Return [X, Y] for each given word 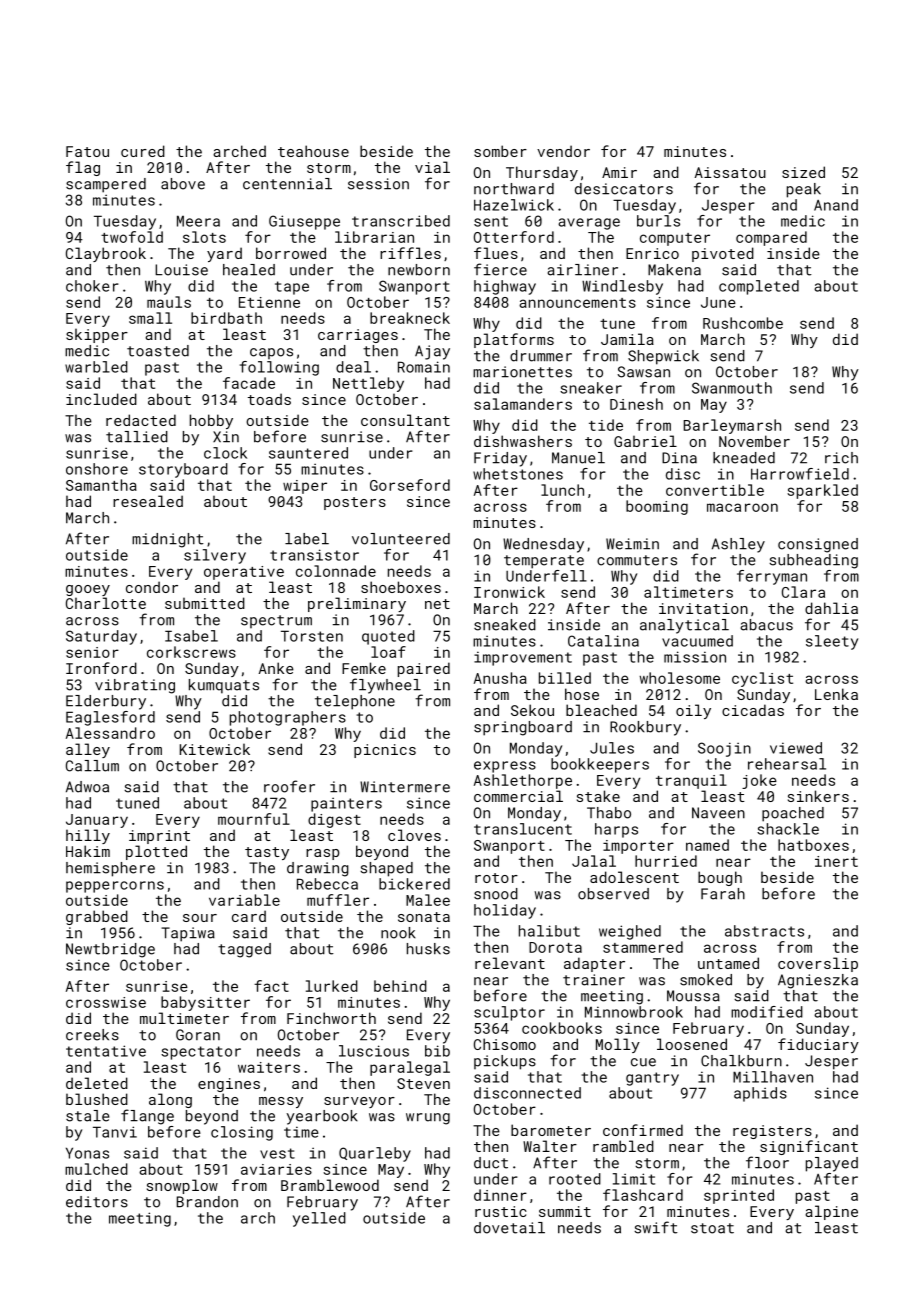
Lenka [836, 694]
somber [500, 151]
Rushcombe [743, 323]
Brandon [207, 1202]
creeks [92, 1035]
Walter [550, 1146]
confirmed [643, 1130]
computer [675, 239]
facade [249, 383]
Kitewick [215, 749]
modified [767, 1012]
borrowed [291, 253]
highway [505, 287]
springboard [523, 728]
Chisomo [505, 1044]
